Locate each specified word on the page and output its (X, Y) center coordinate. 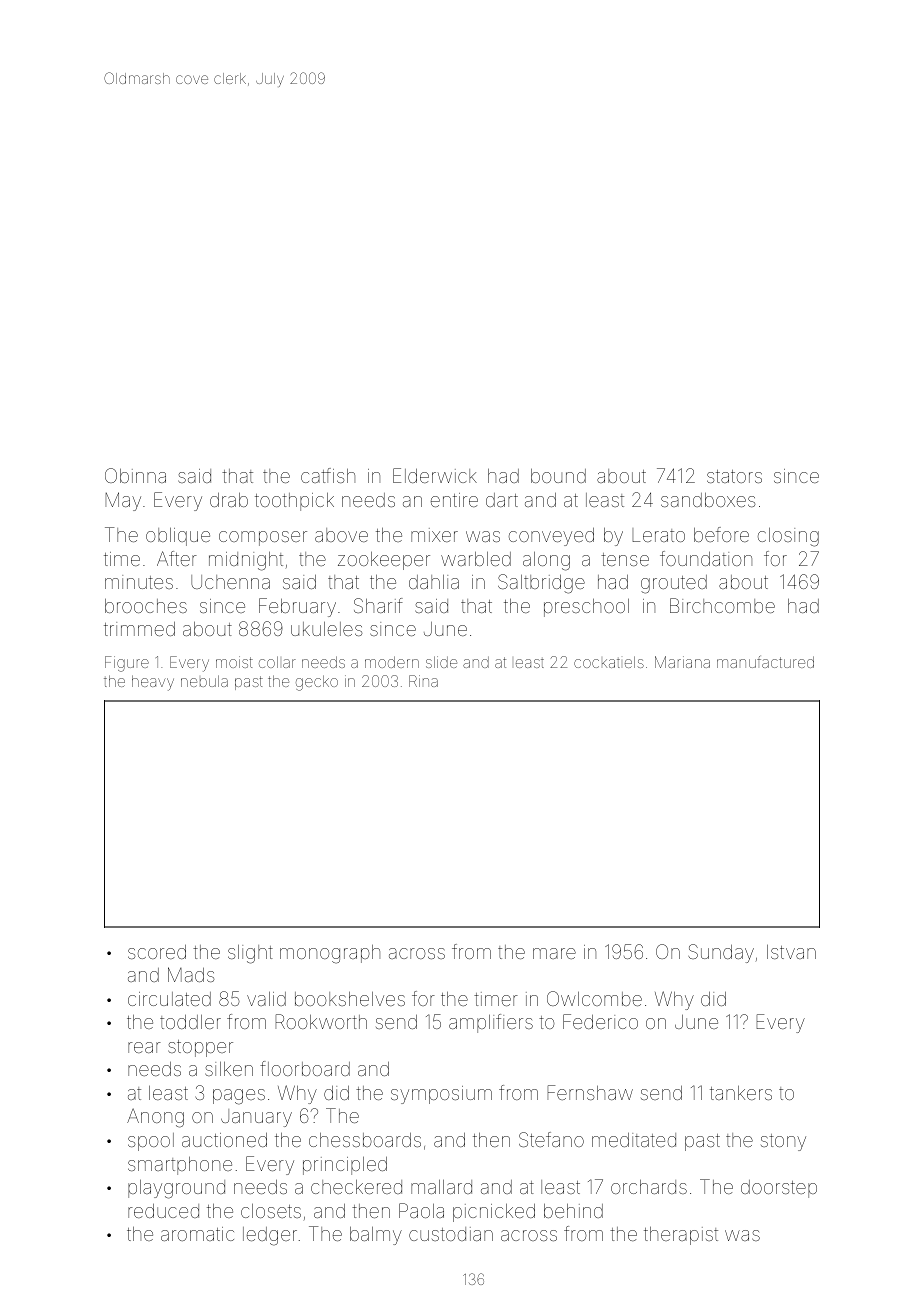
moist (234, 662)
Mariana (682, 662)
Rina (423, 681)
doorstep (779, 1189)
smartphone (180, 1166)
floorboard (305, 1068)
